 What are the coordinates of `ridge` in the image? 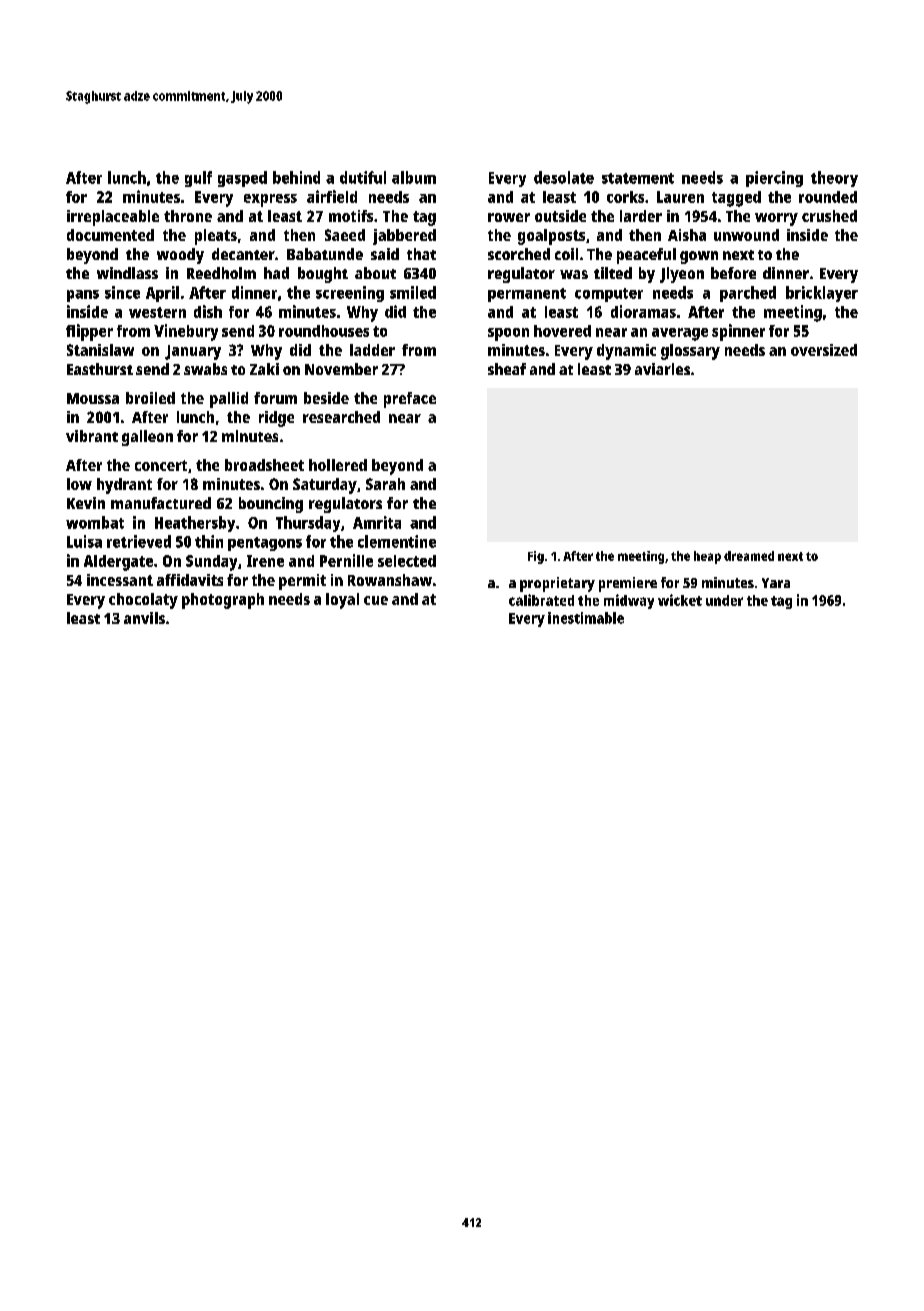 It's located at (276, 419).
